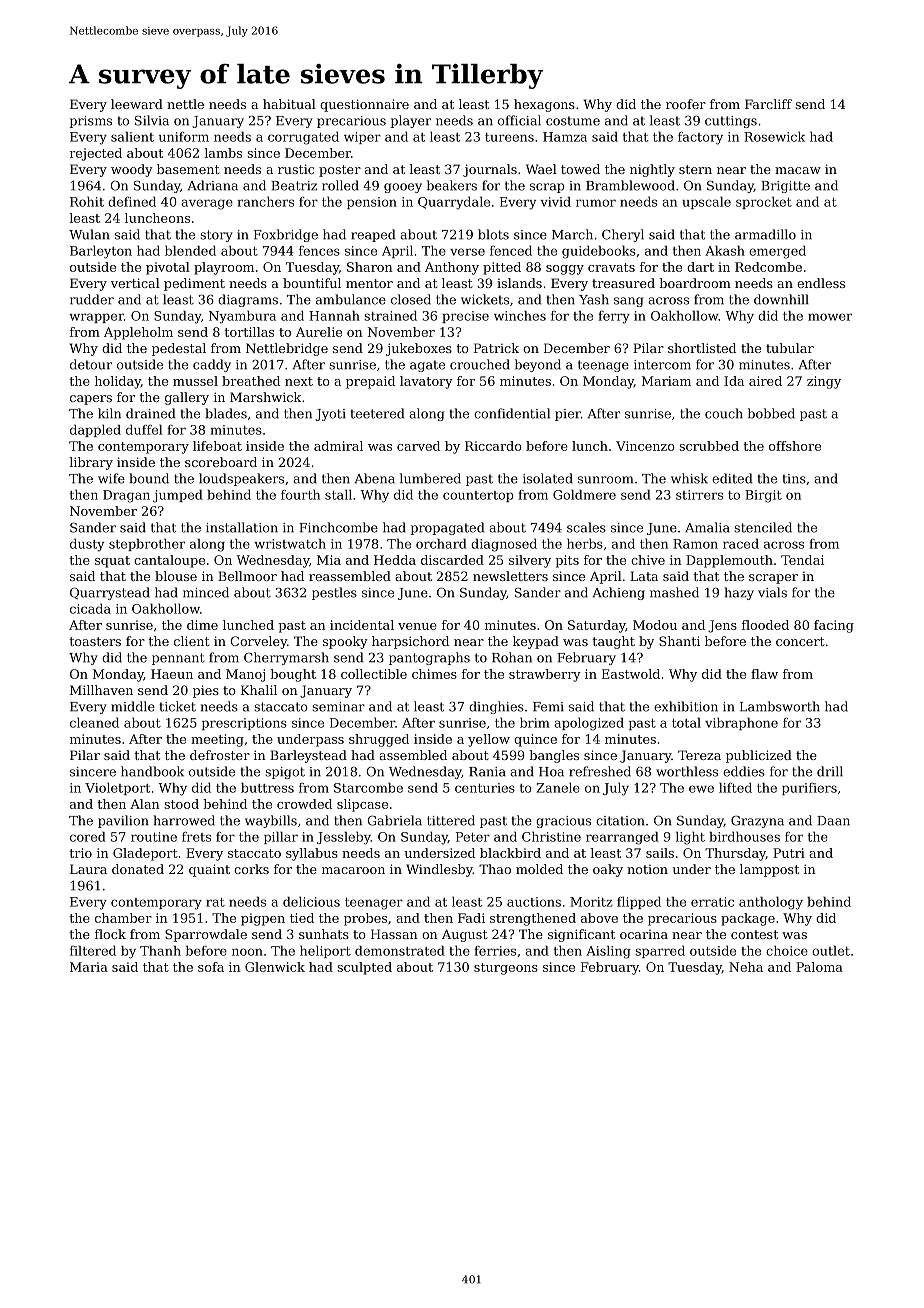 Image resolution: width=924 pixels, height=1308 pixels. Describe the element at coordinates (471, 918) in the screenshot. I see `Fadi` at that location.
